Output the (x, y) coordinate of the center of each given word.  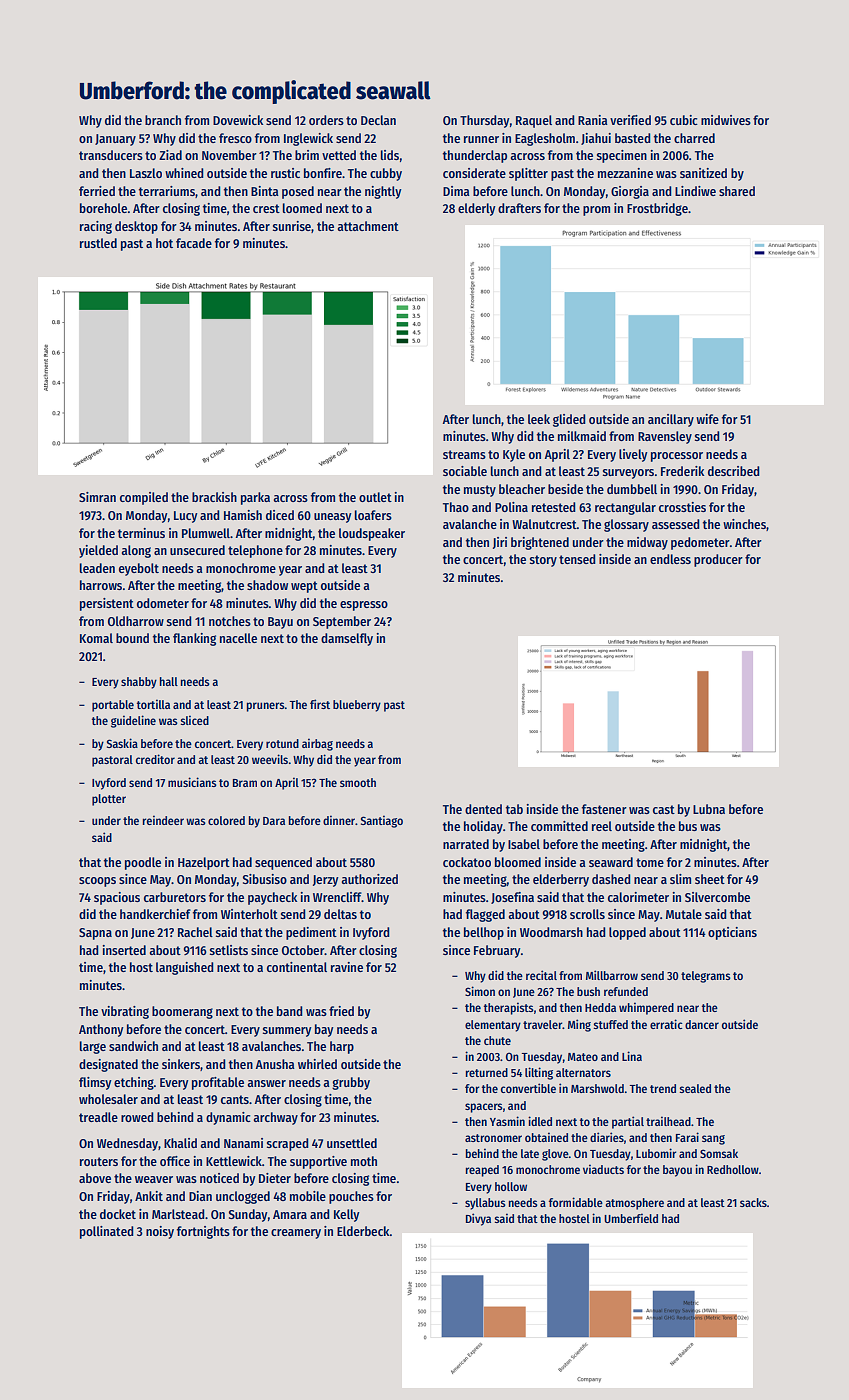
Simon (480, 991)
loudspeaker (372, 534)
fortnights (203, 1232)
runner (481, 139)
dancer (702, 1024)
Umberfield (631, 1218)
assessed (676, 524)
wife (707, 419)
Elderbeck (363, 1231)
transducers (111, 155)
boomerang (182, 1012)
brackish (214, 497)
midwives (726, 120)
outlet (375, 497)
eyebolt (139, 569)
